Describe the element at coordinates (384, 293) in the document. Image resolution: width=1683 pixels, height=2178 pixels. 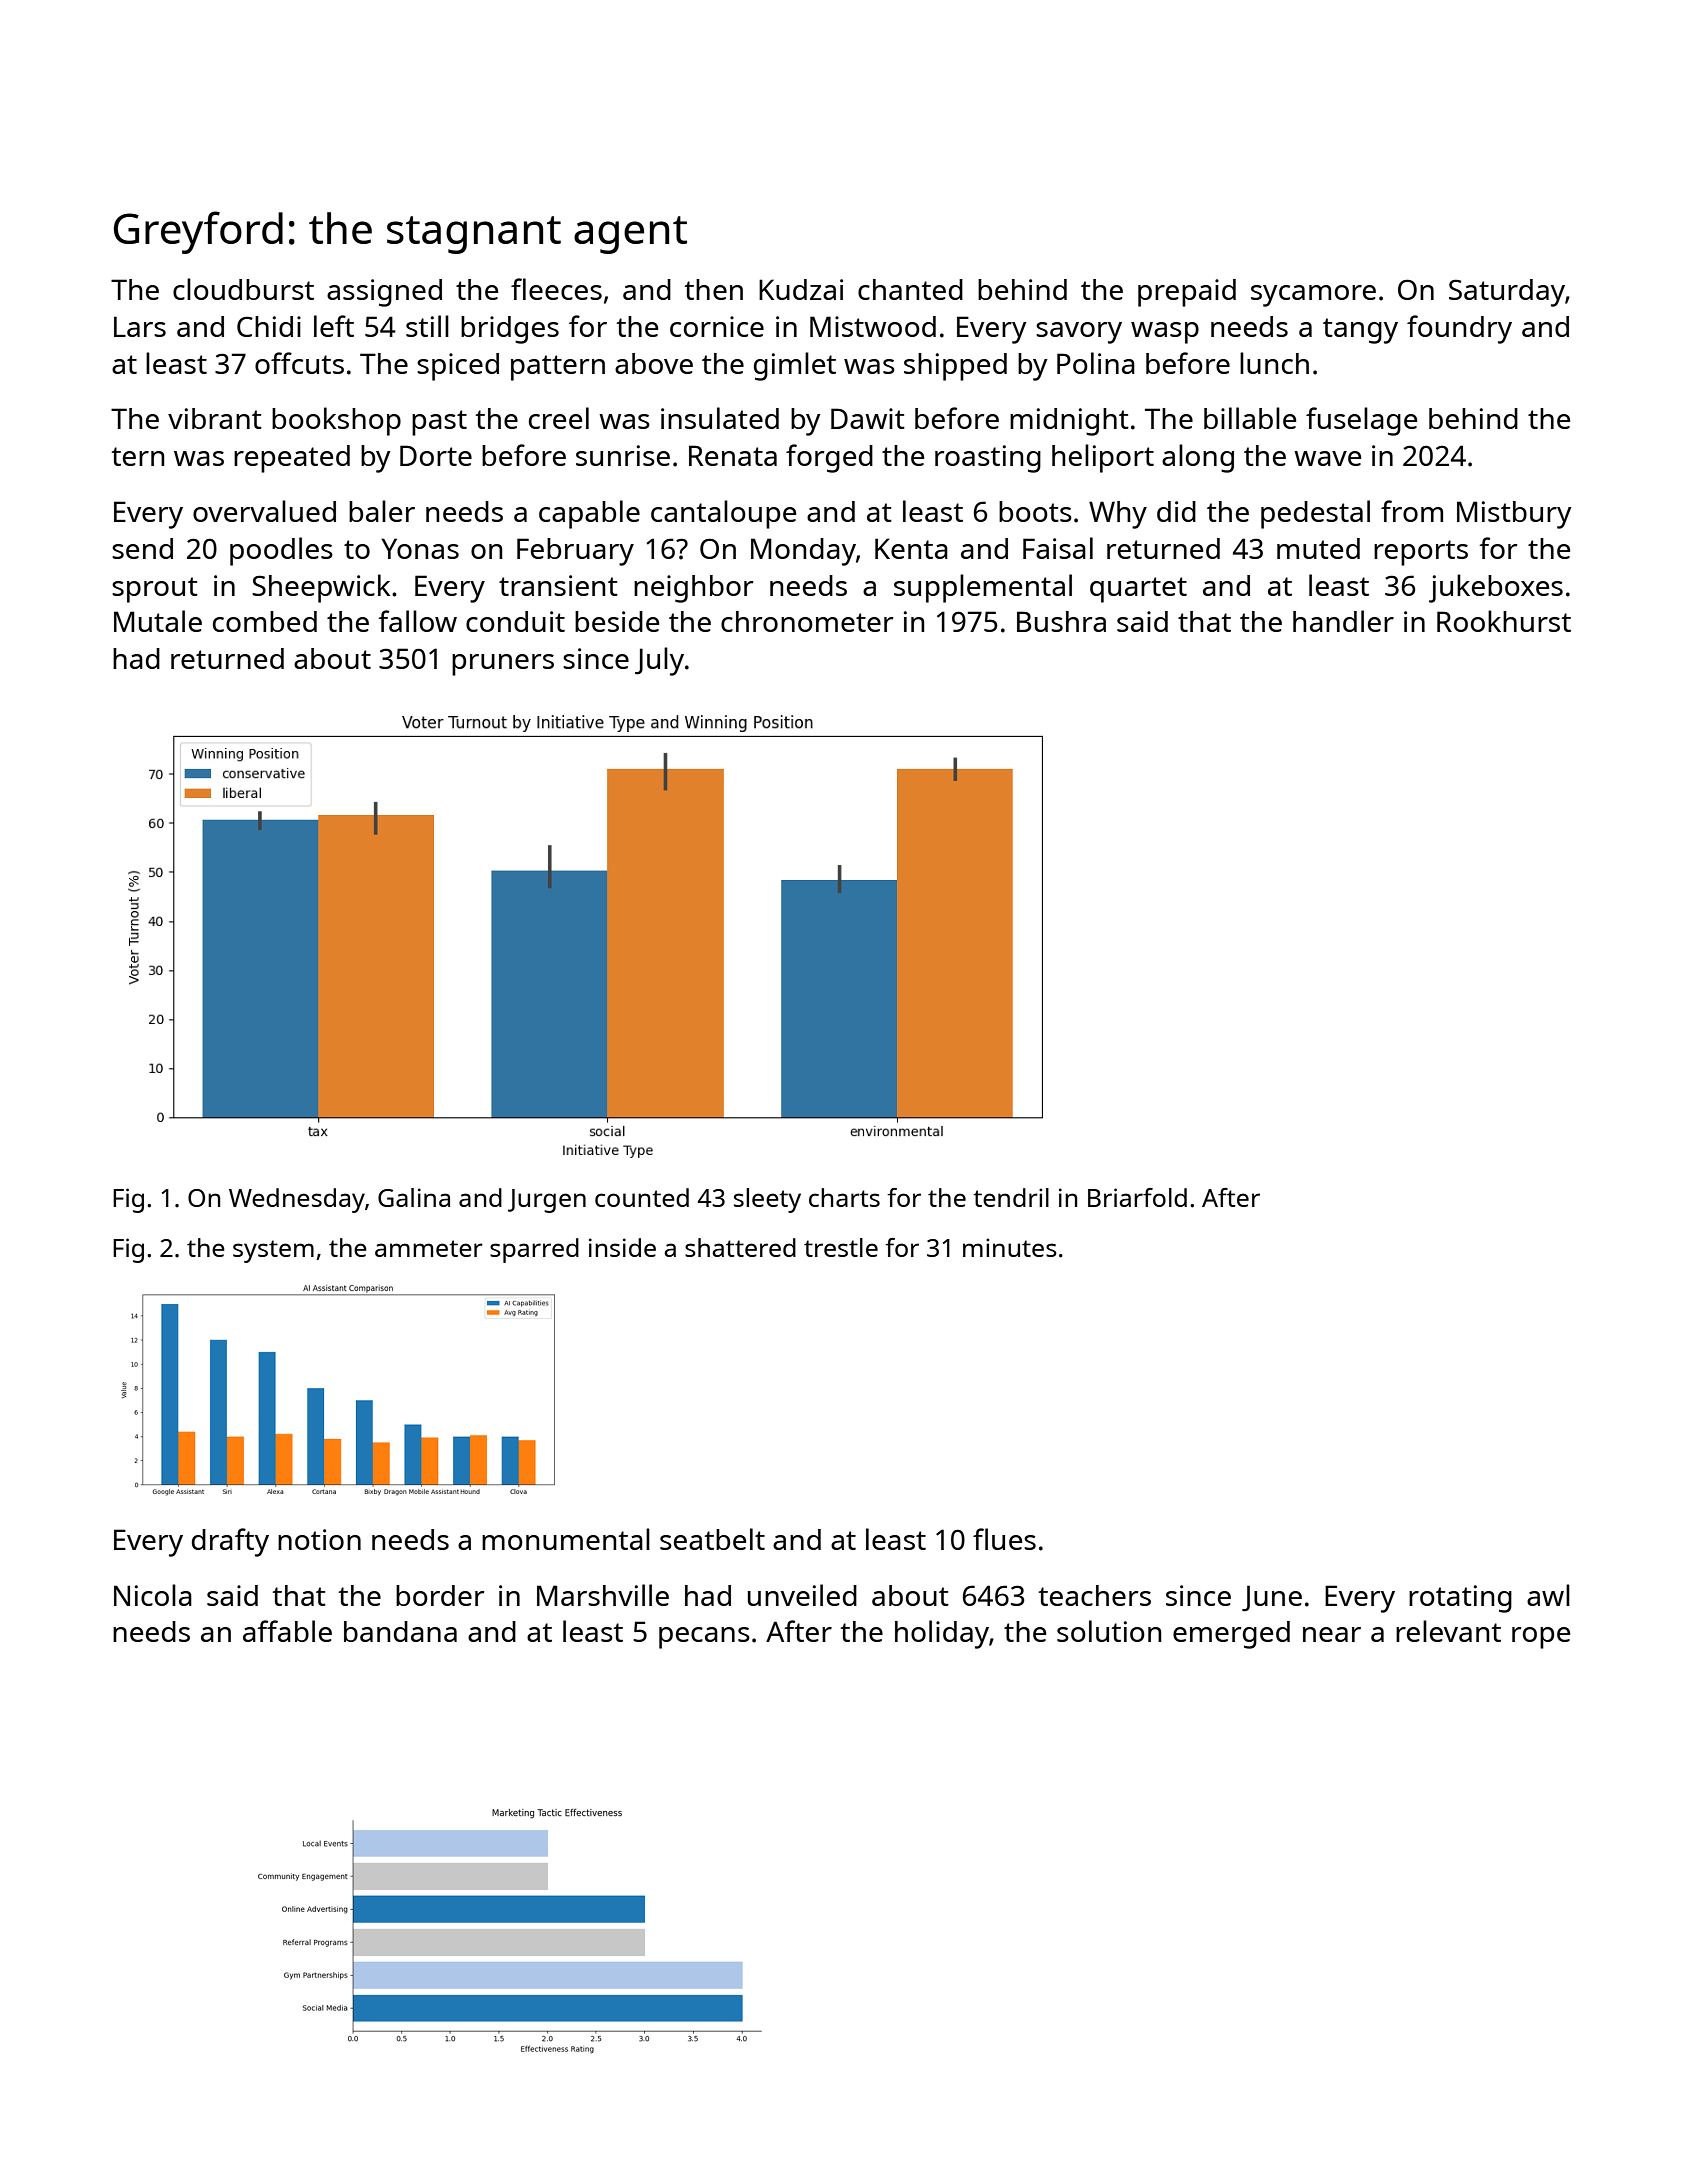
I see `assigned` at that location.
